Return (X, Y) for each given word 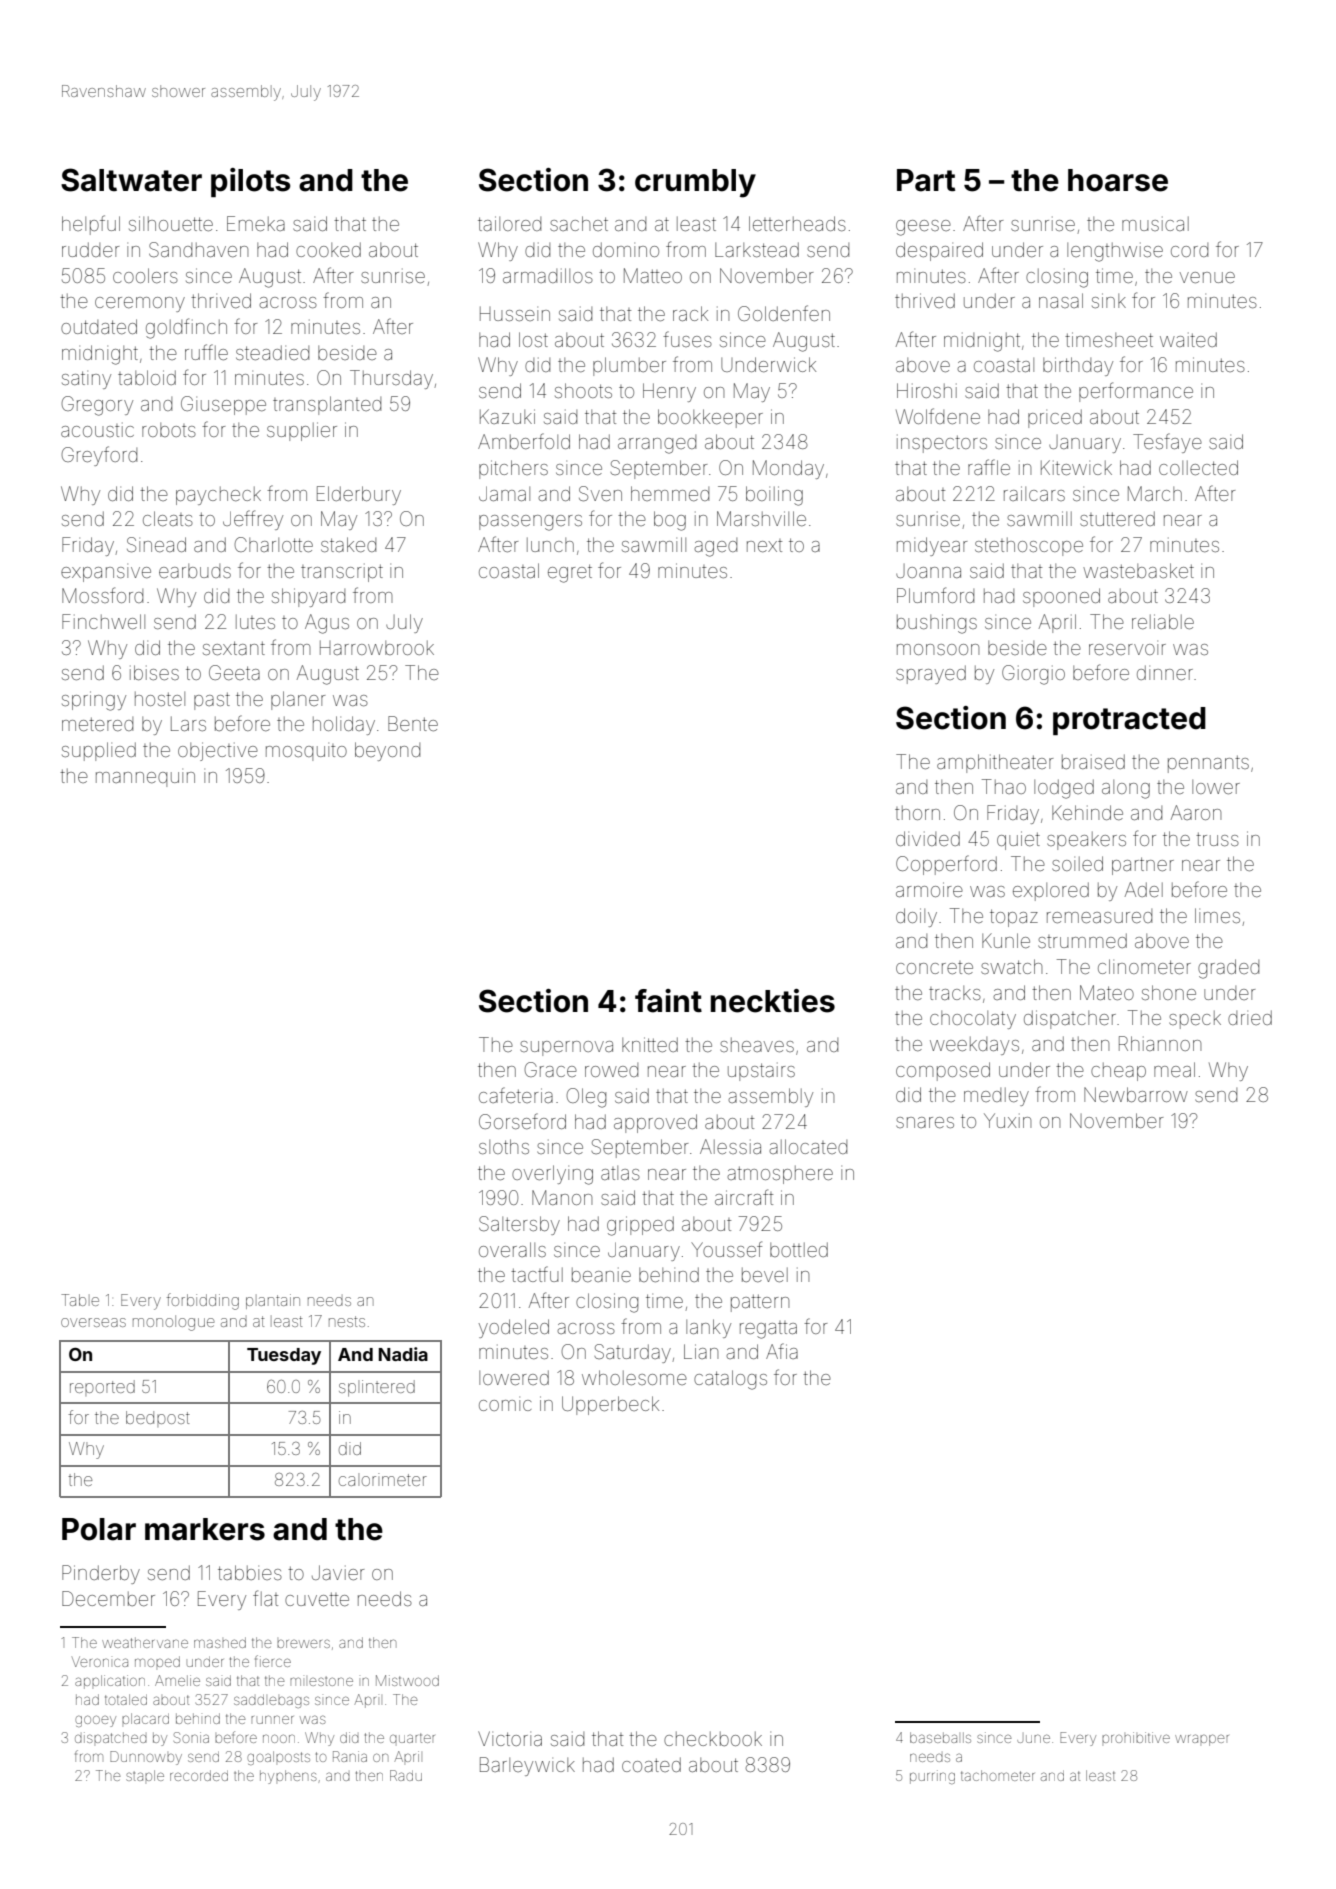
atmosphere (780, 1175)
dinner (1165, 672)
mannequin (145, 779)
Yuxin (1007, 1120)
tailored (509, 223)
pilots (251, 182)
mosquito (306, 752)
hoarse (1118, 180)
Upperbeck (610, 1405)
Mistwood (407, 1680)
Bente (413, 723)
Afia (782, 1351)
